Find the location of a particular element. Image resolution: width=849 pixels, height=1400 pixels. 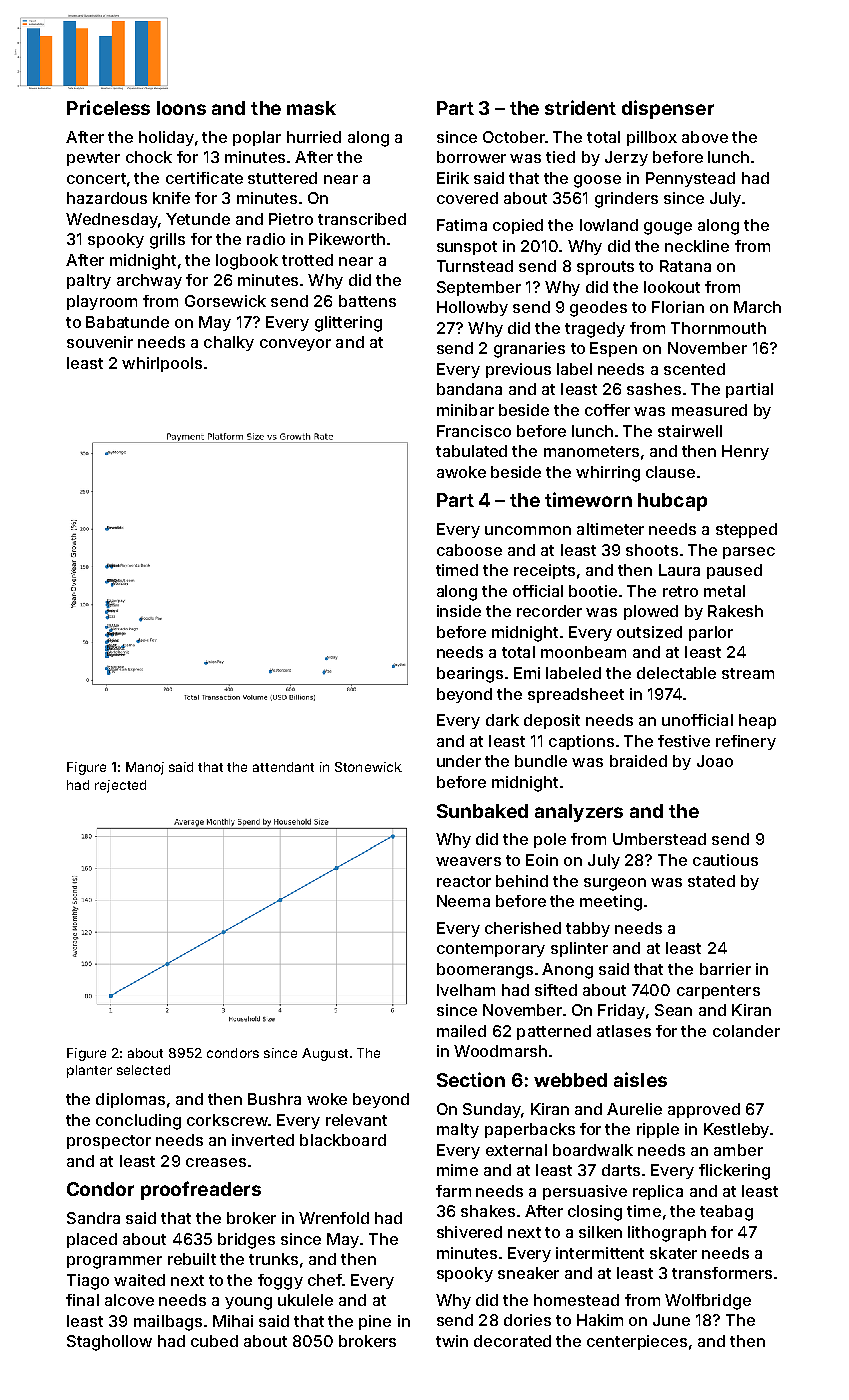

rebuilt is located at coordinates (192, 1259).
